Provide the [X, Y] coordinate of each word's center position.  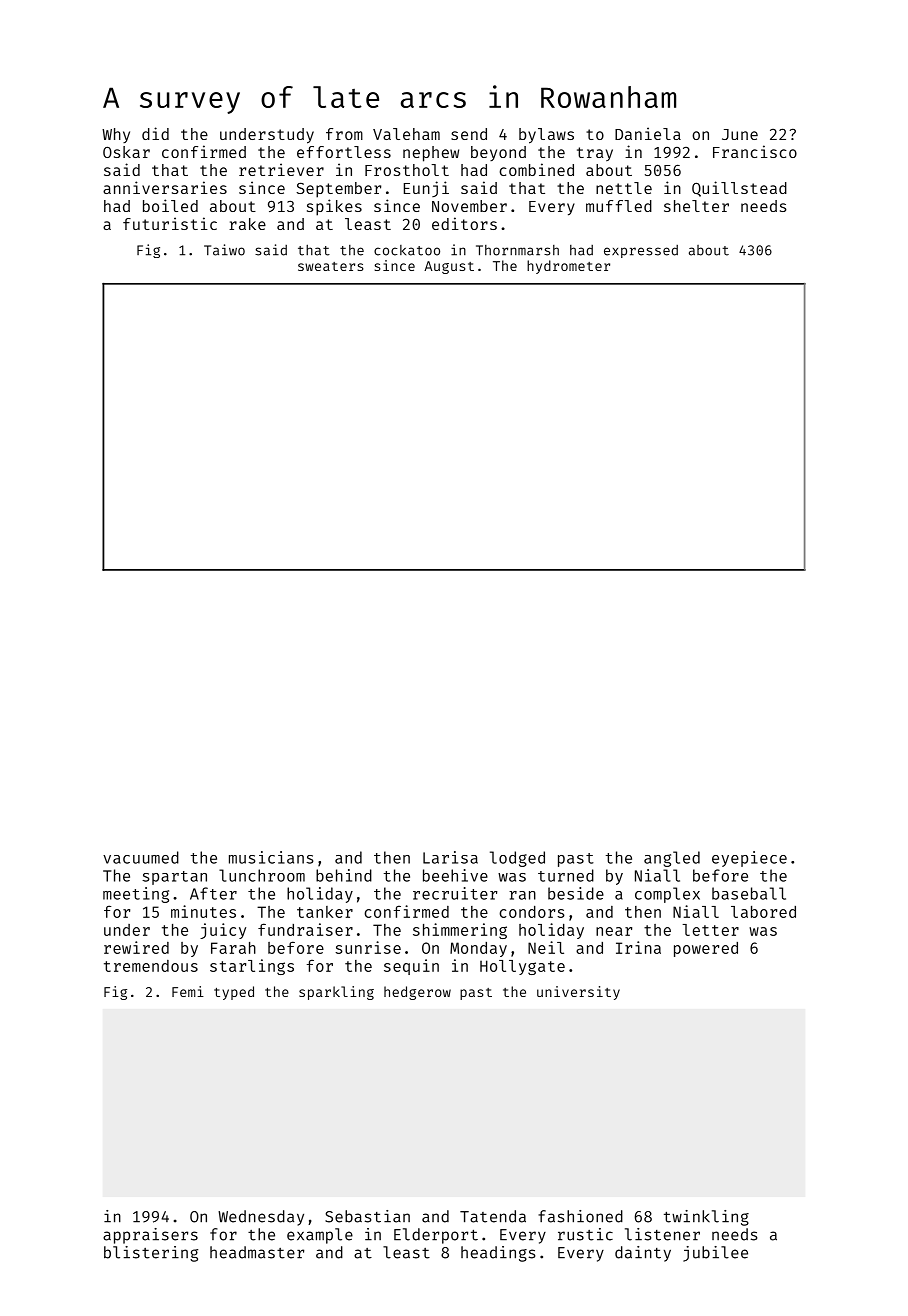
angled [672, 859]
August [449, 267]
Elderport [436, 1236]
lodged [517, 859]
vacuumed [141, 857]
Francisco [755, 151]
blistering [151, 1254]
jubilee [715, 1254]
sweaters [331, 266]
